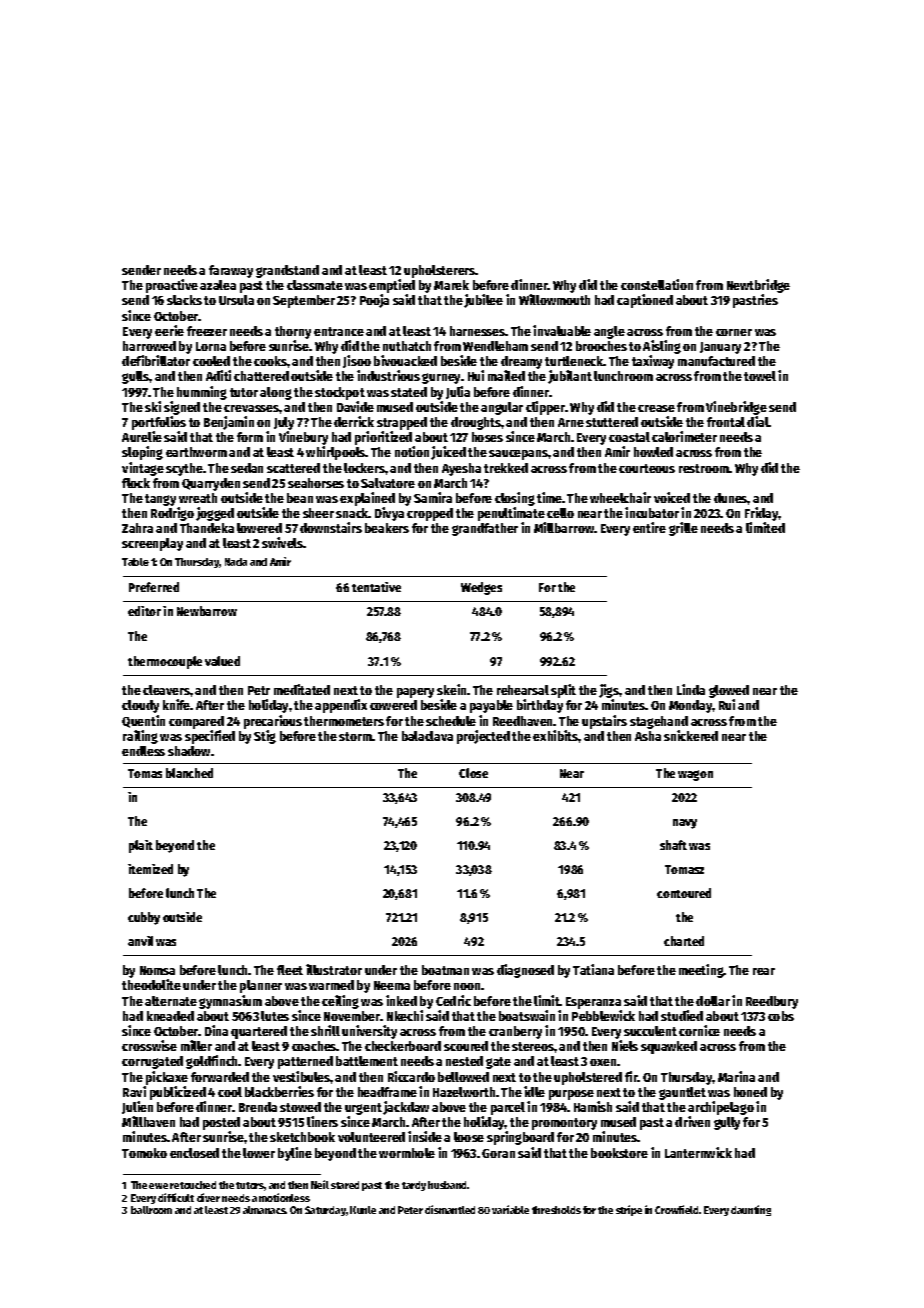 This document has height=1308, width=924. What do you see at coordinates (134, 1091) in the document?
I see `Ravi` at bounding box center [134, 1091].
